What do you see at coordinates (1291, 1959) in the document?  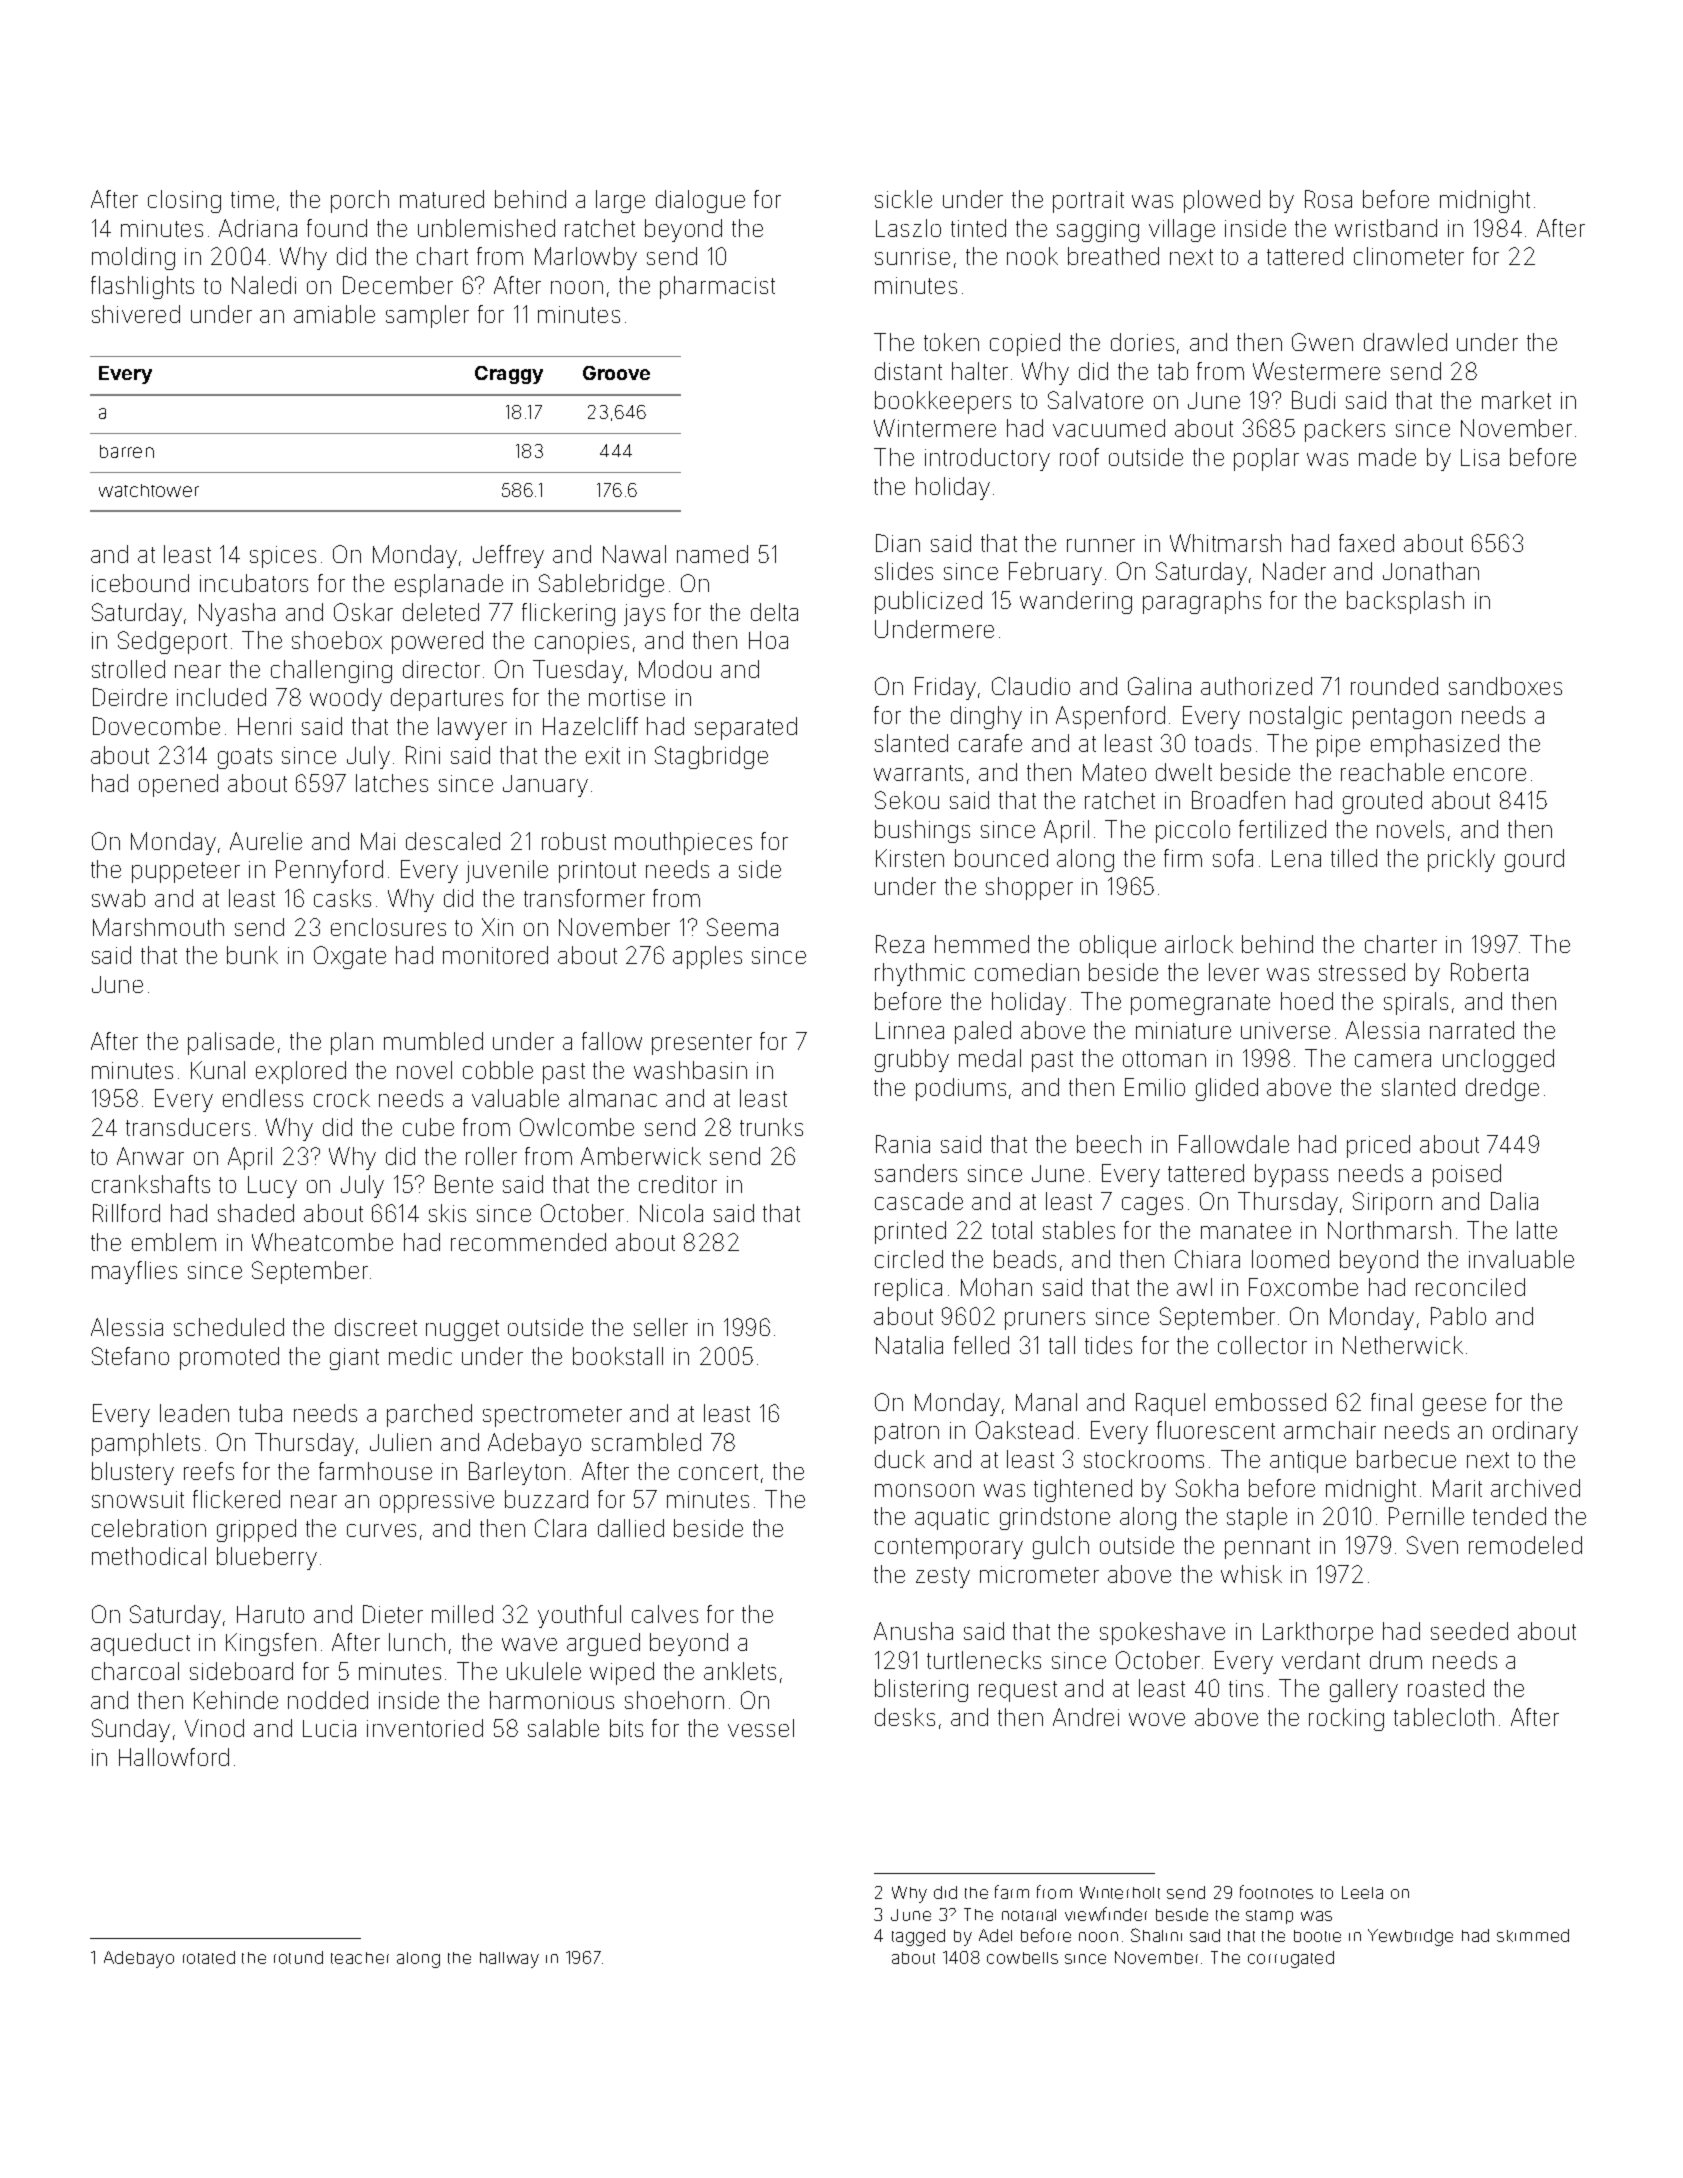 I see `corrugated` at bounding box center [1291, 1959].
